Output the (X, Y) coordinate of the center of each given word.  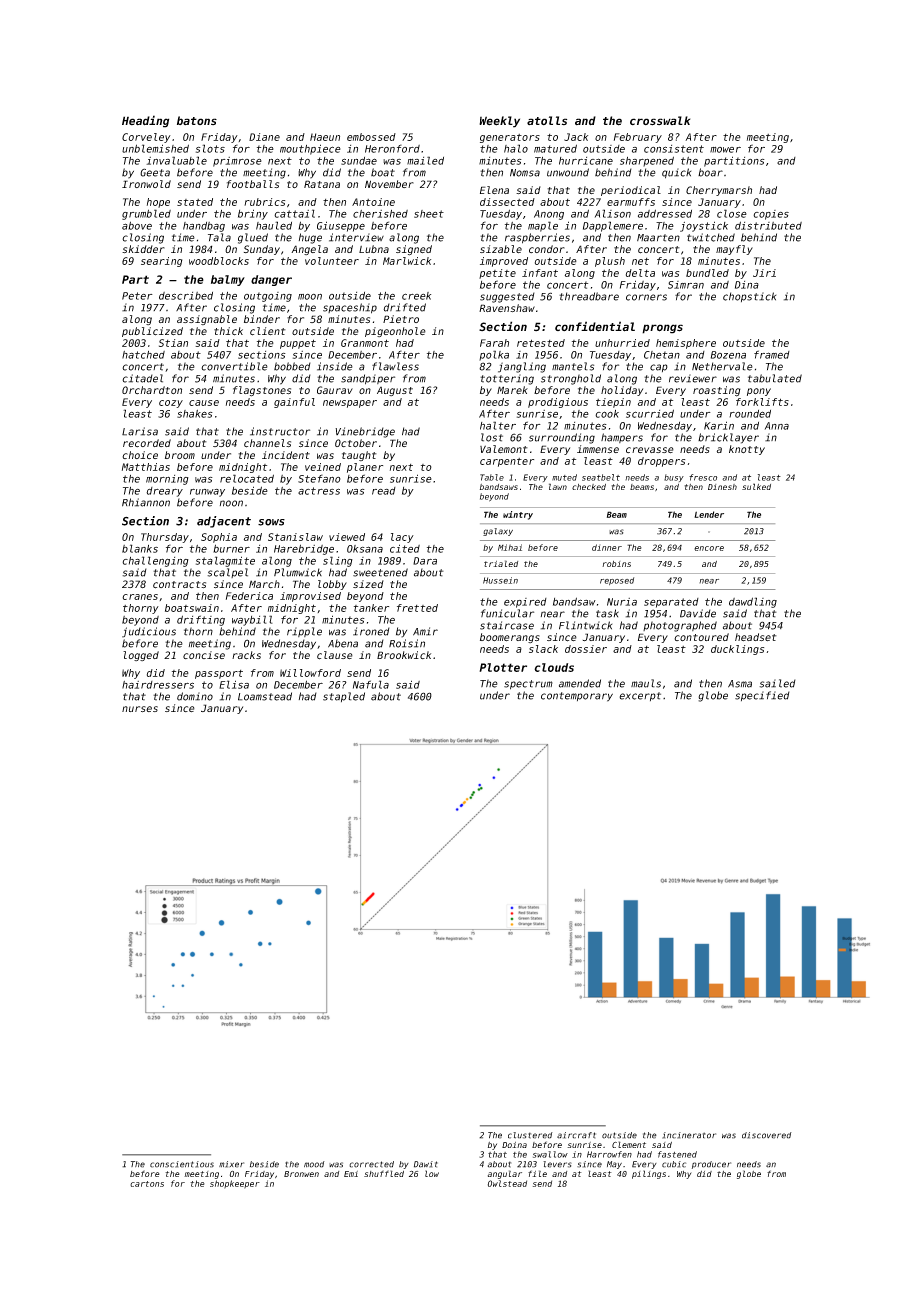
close (732, 213)
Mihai (510, 547)
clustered (530, 1135)
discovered (767, 1135)
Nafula (371, 684)
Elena (494, 190)
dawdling (753, 602)
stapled (344, 697)
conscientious (182, 1164)
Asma (740, 684)
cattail (294, 213)
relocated (247, 478)
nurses (140, 709)
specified (762, 696)
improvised (310, 597)
